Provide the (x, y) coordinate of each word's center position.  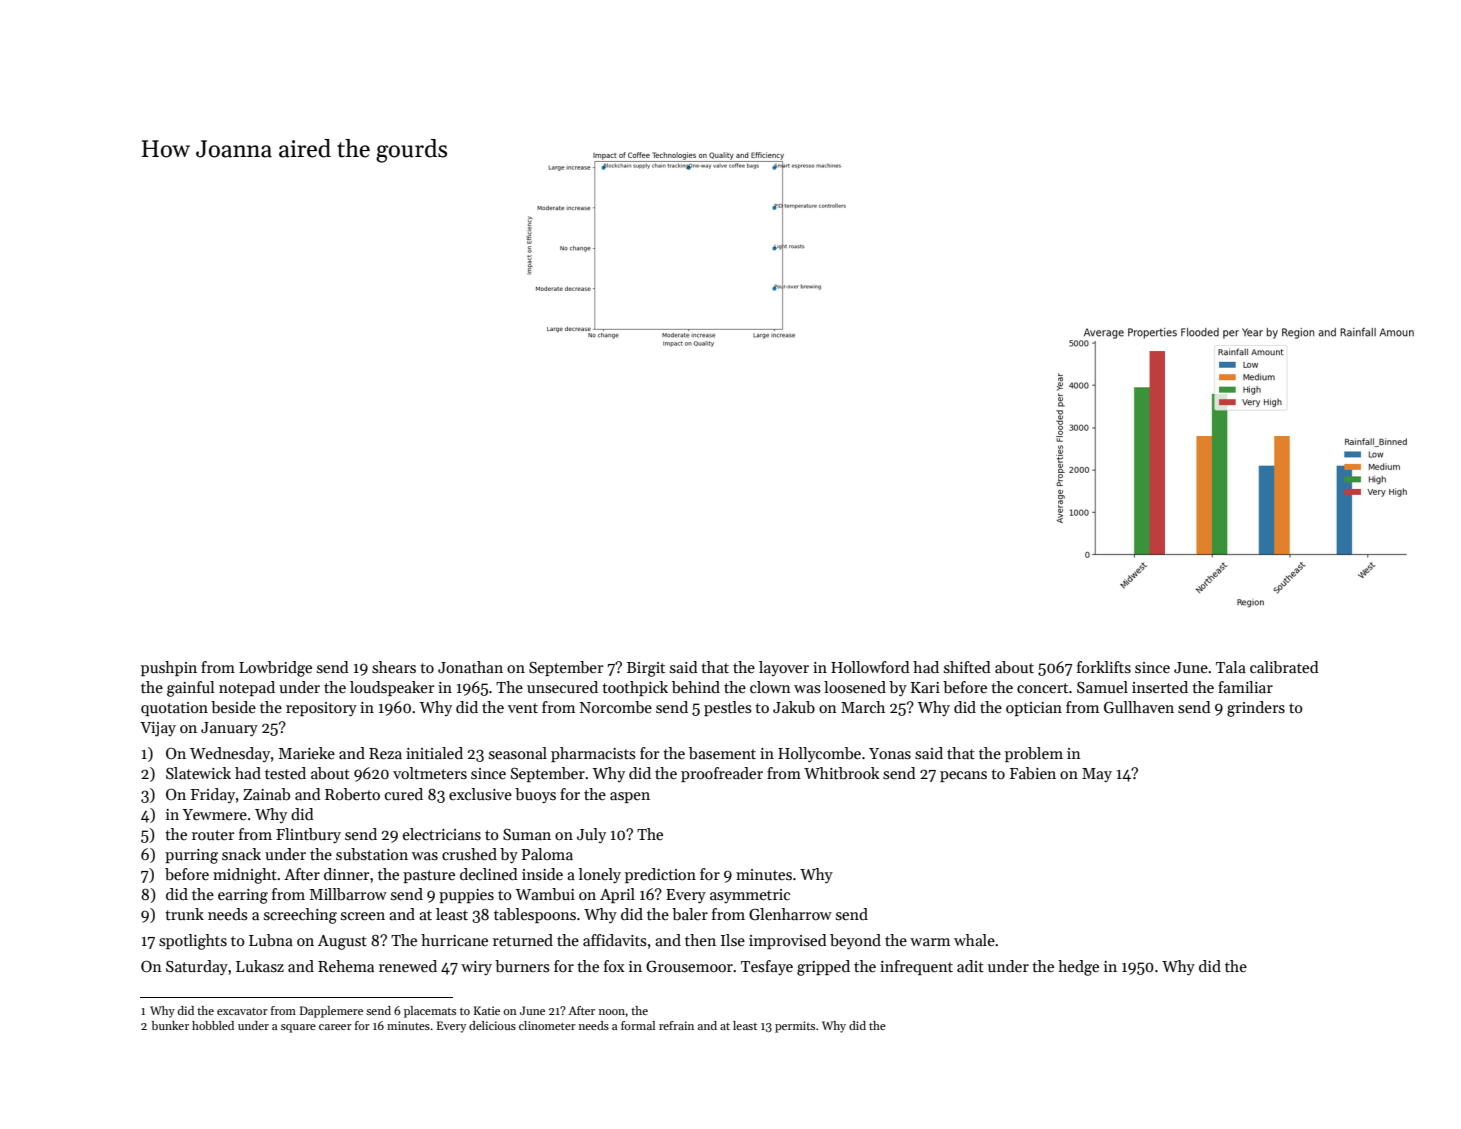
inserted (1160, 687)
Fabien (1033, 773)
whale (974, 940)
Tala (1231, 667)
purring (191, 856)
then (700, 940)
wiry (476, 968)
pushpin (169, 668)
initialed (434, 753)
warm (930, 942)
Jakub (794, 707)
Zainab (266, 794)
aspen (630, 797)
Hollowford (870, 667)
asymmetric (750, 896)
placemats (430, 1012)
